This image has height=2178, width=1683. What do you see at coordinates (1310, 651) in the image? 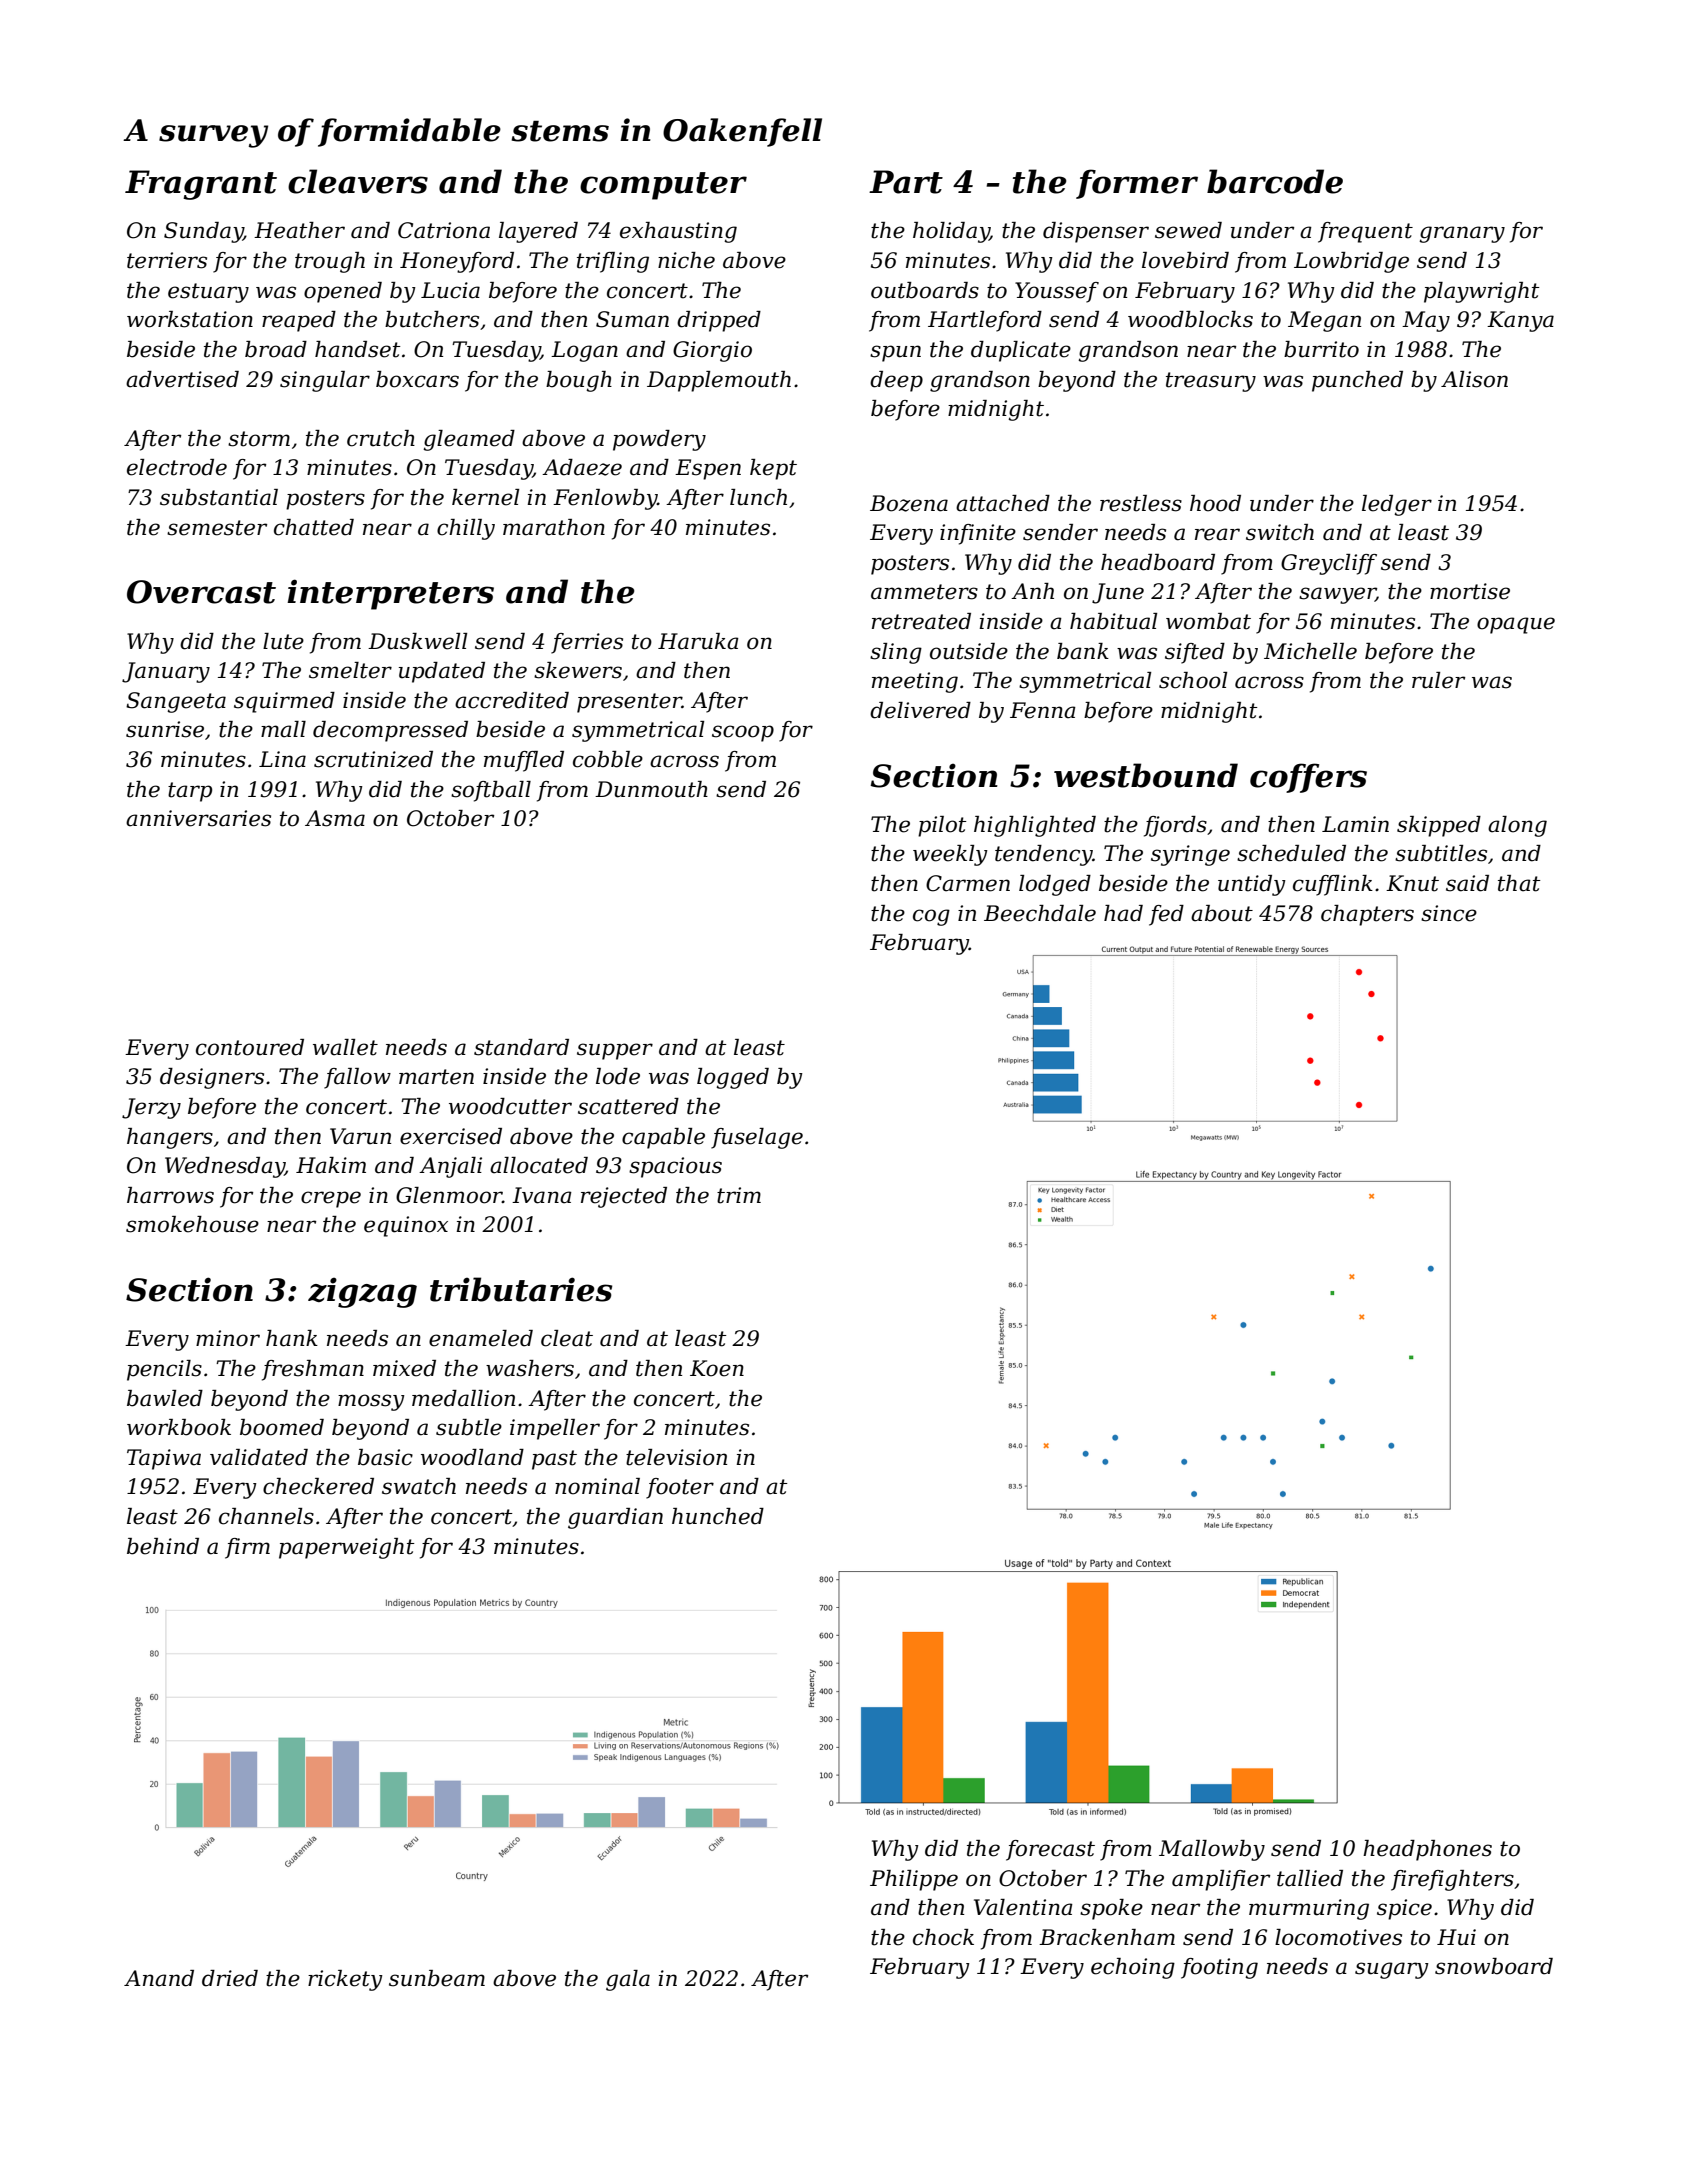
I see `Michelle` at bounding box center [1310, 651].
